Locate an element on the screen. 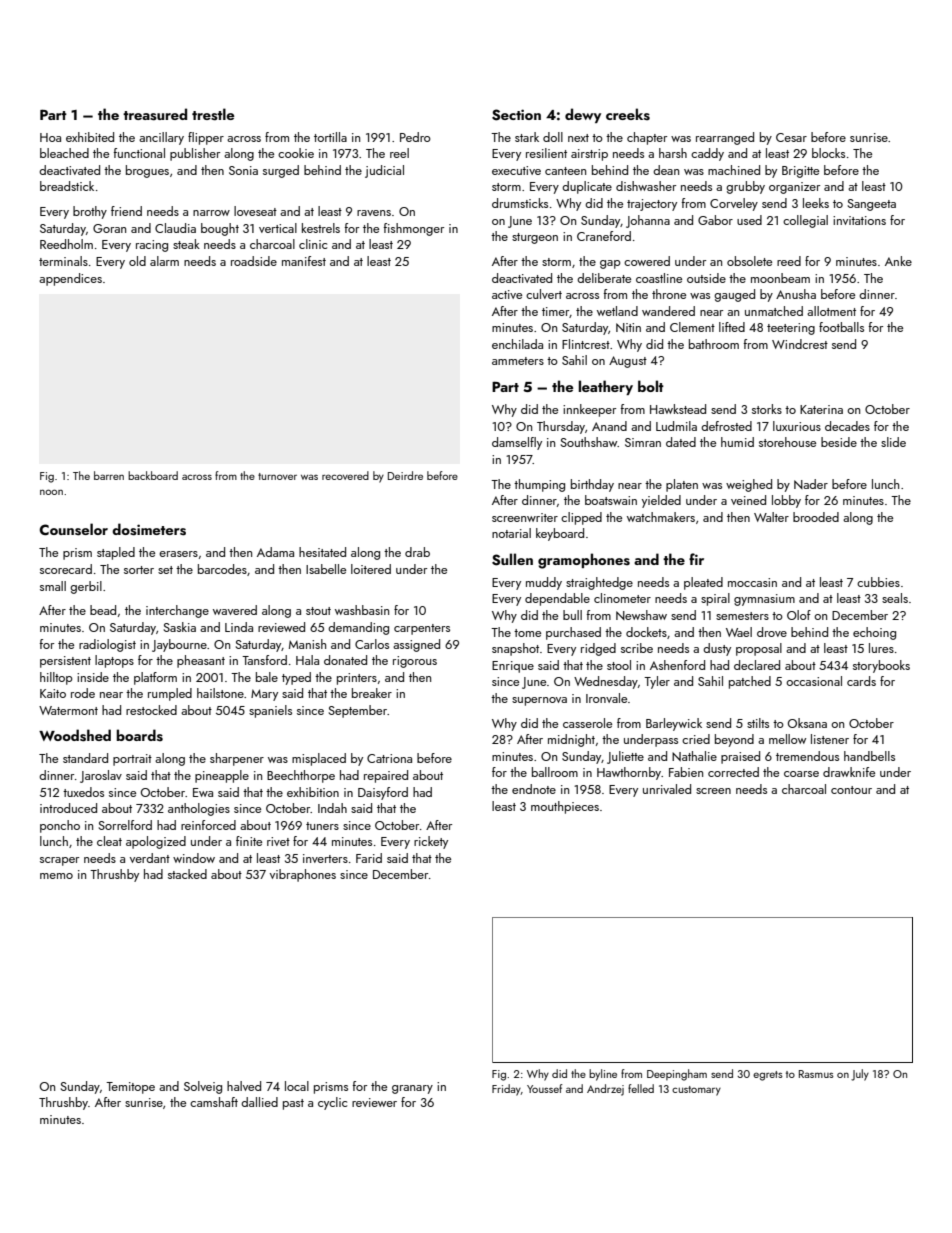  treasured is located at coordinates (155, 114).
